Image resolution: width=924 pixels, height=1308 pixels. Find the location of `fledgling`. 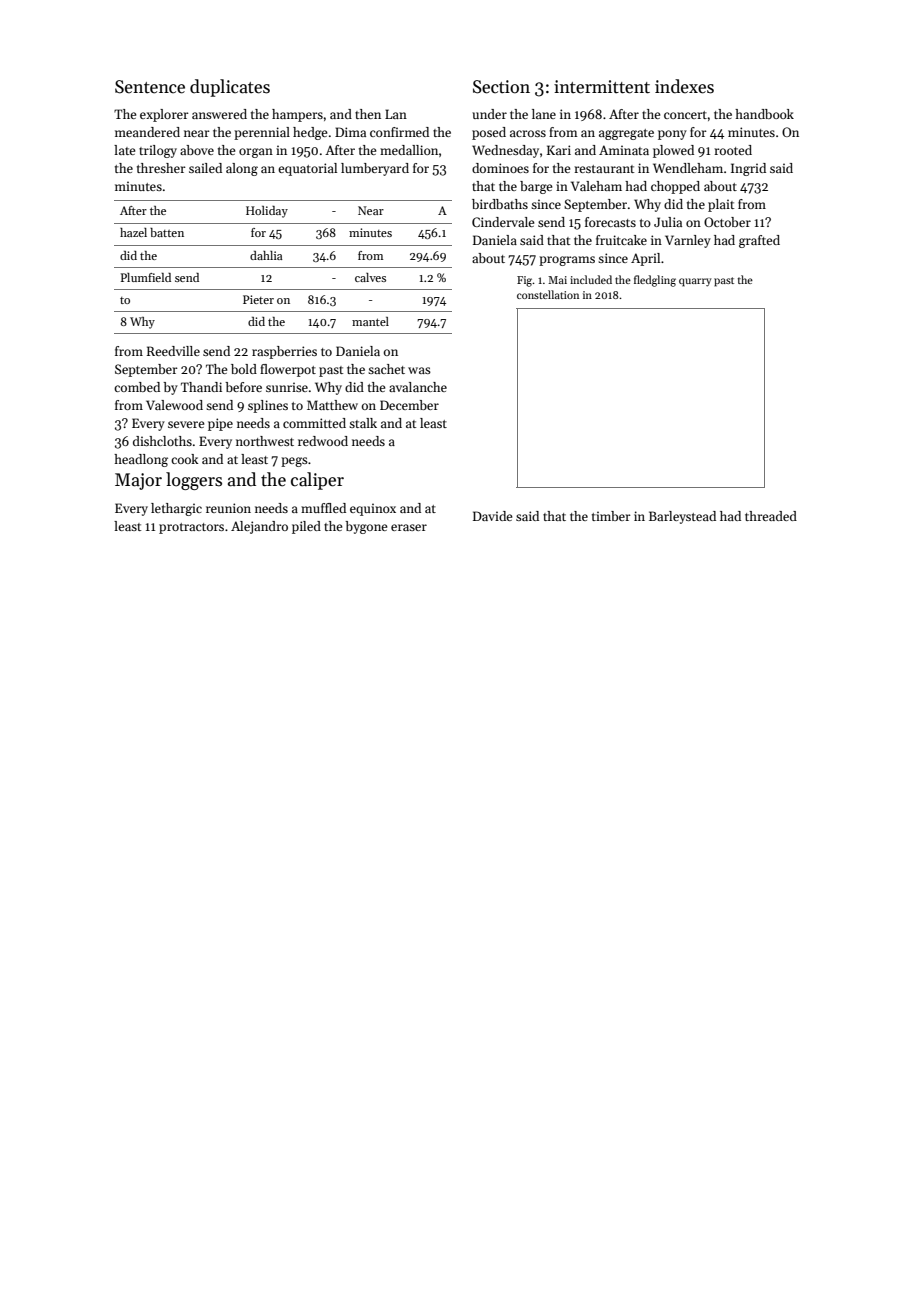

fledgling is located at coordinates (655, 281).
